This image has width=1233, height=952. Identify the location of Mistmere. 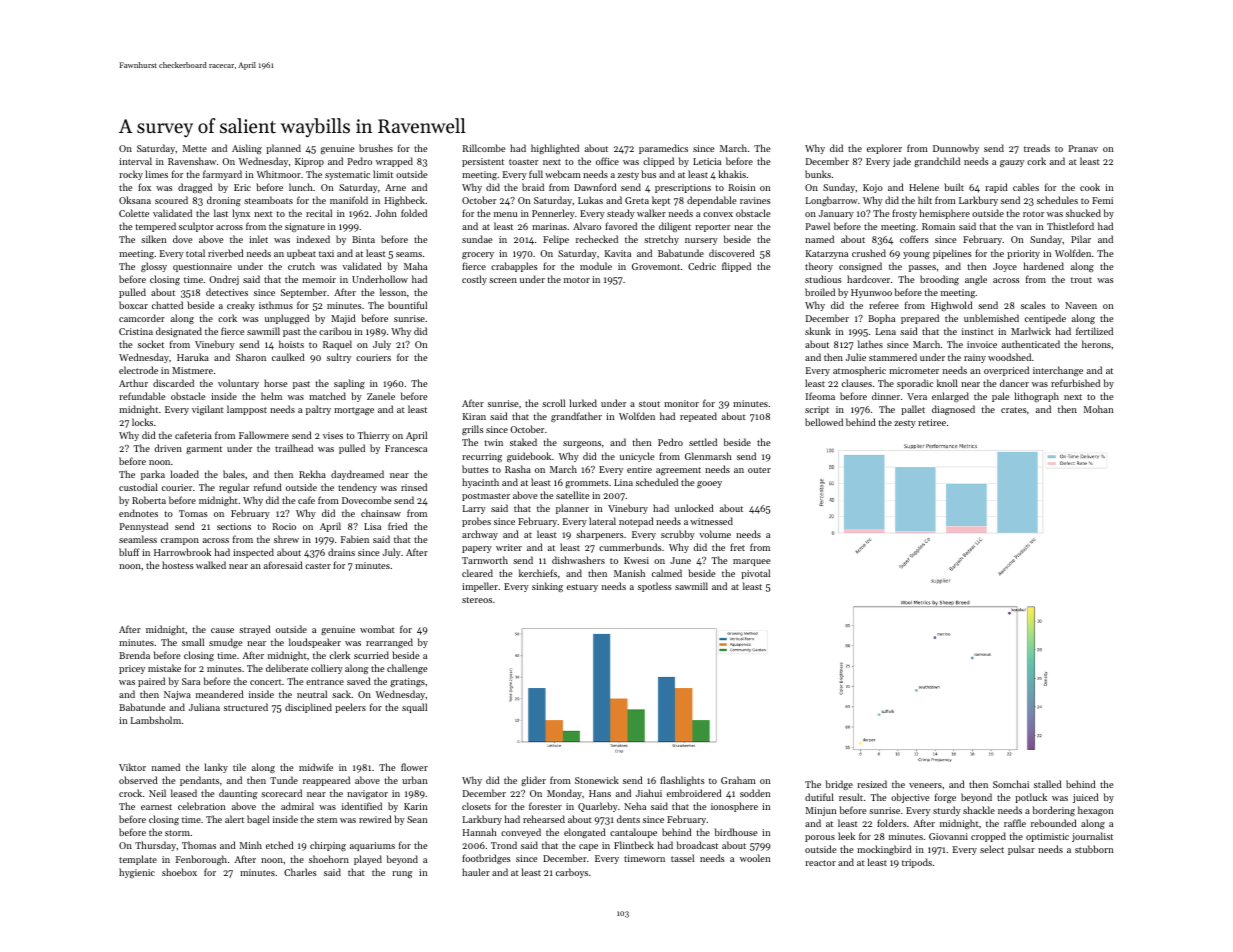
(192, 370).
